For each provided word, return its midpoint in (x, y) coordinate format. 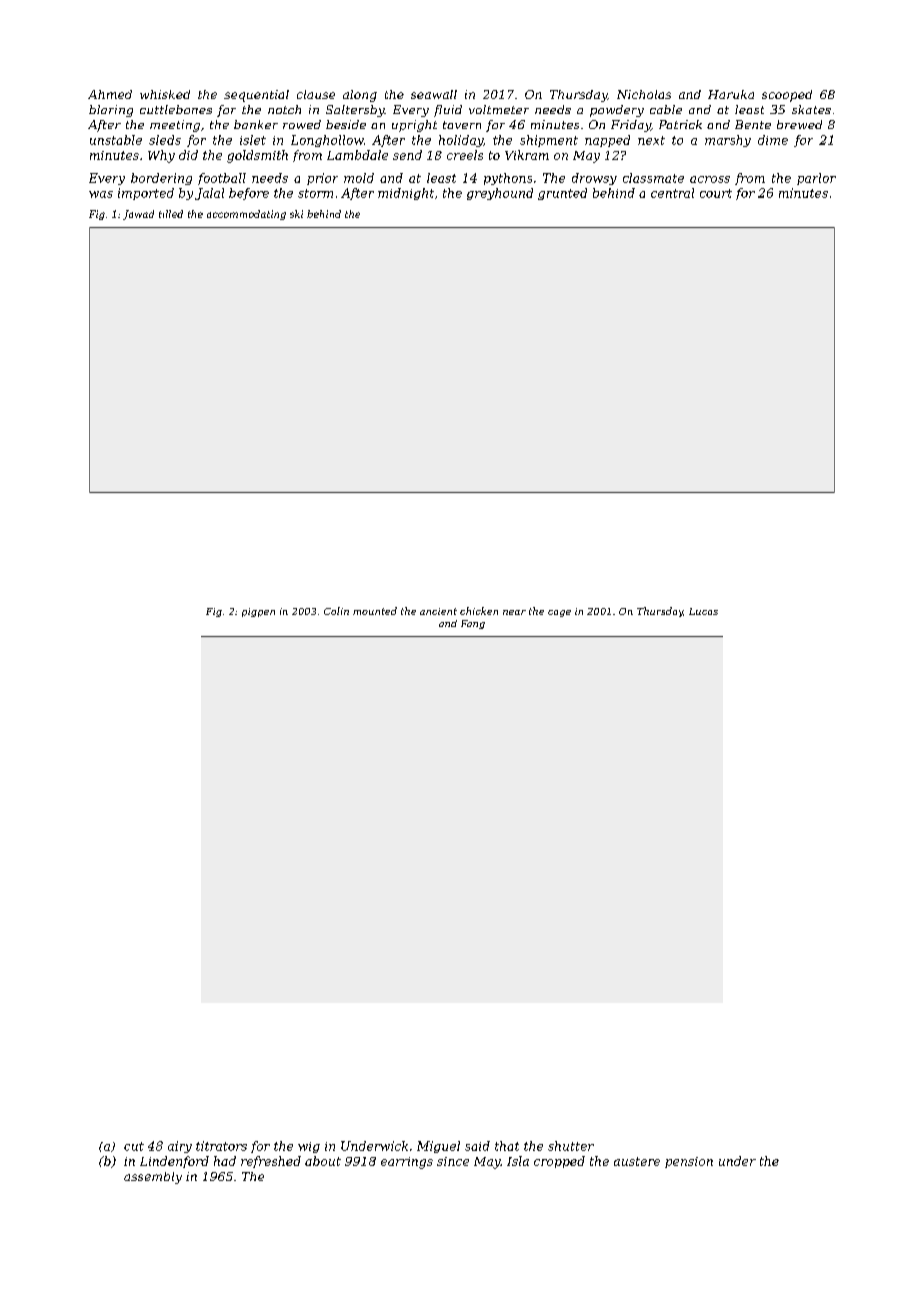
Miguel (438, 1147)
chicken (479, 611)
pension (689, 1162)
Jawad (138, 215)
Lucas (703, 611)
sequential (256, 96)
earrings (407, 1163)
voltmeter (499, 109)
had (225, 1161)
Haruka (731, 94)
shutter (571, 1146)
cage (559, 613)
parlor (816, 179)
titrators (221, 1146)
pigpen (258, 612)
